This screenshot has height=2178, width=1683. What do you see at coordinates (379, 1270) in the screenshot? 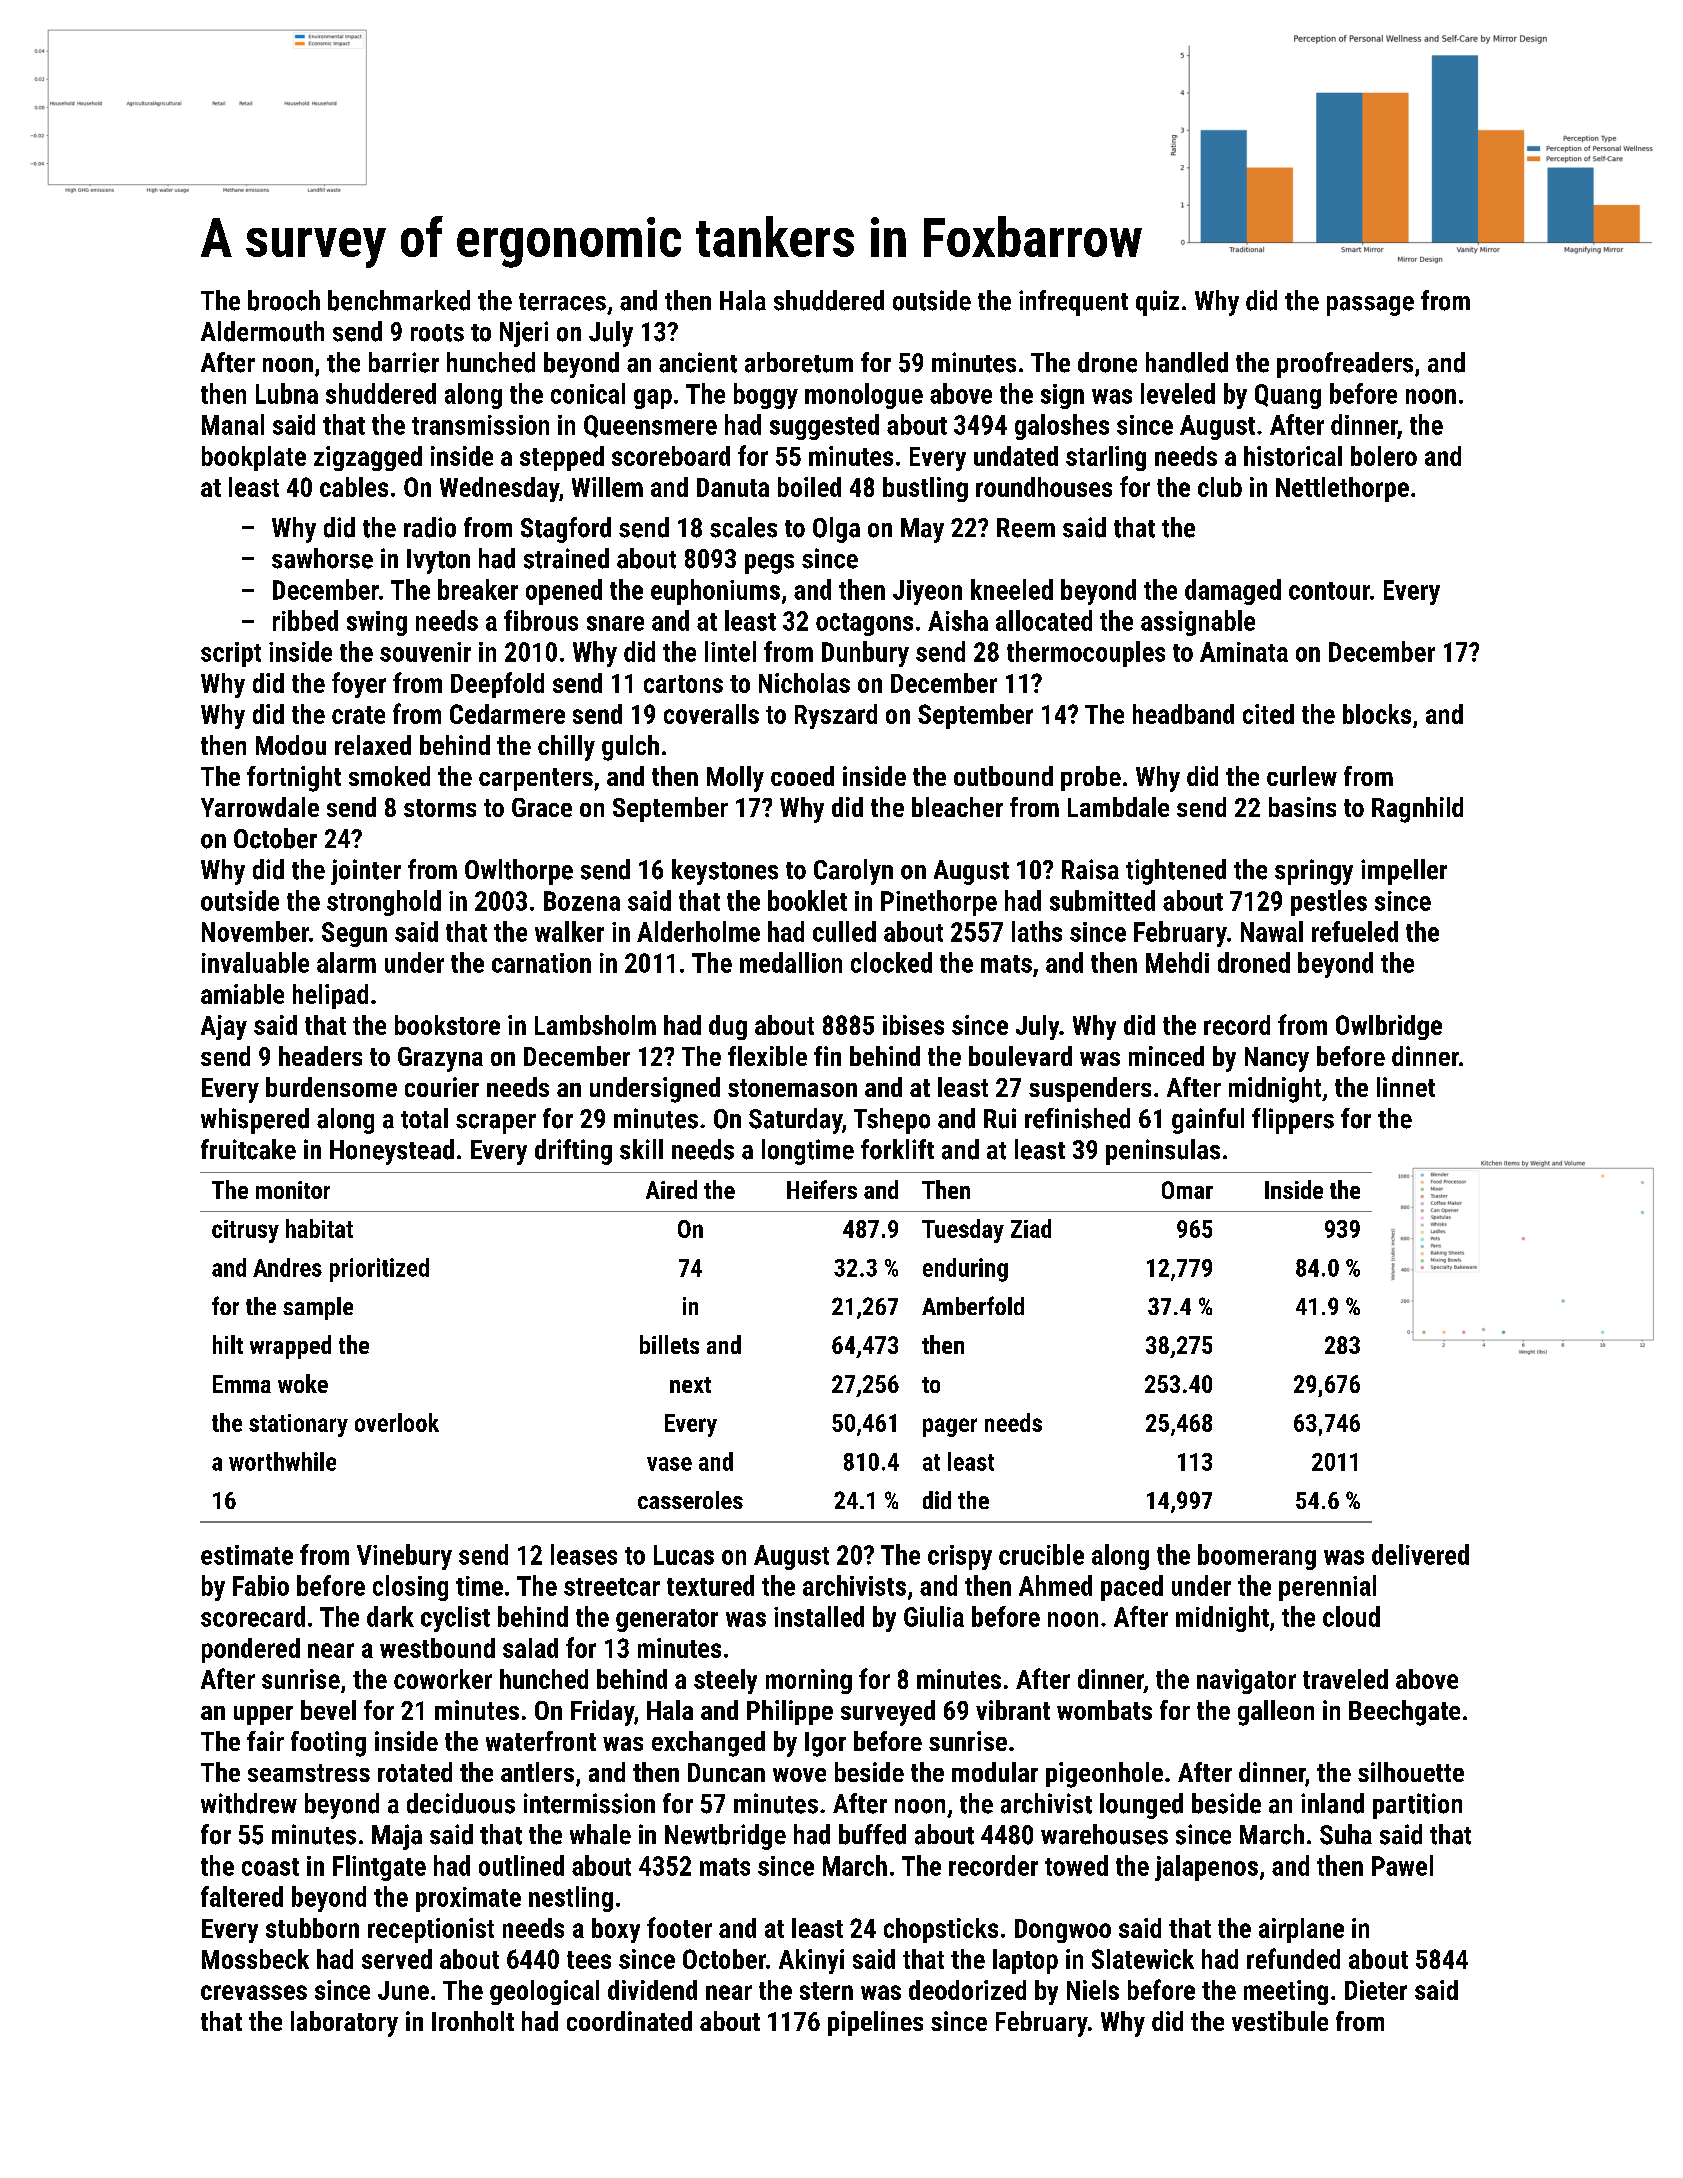
I see `prioritized` at bounding box center [379, 1270].
